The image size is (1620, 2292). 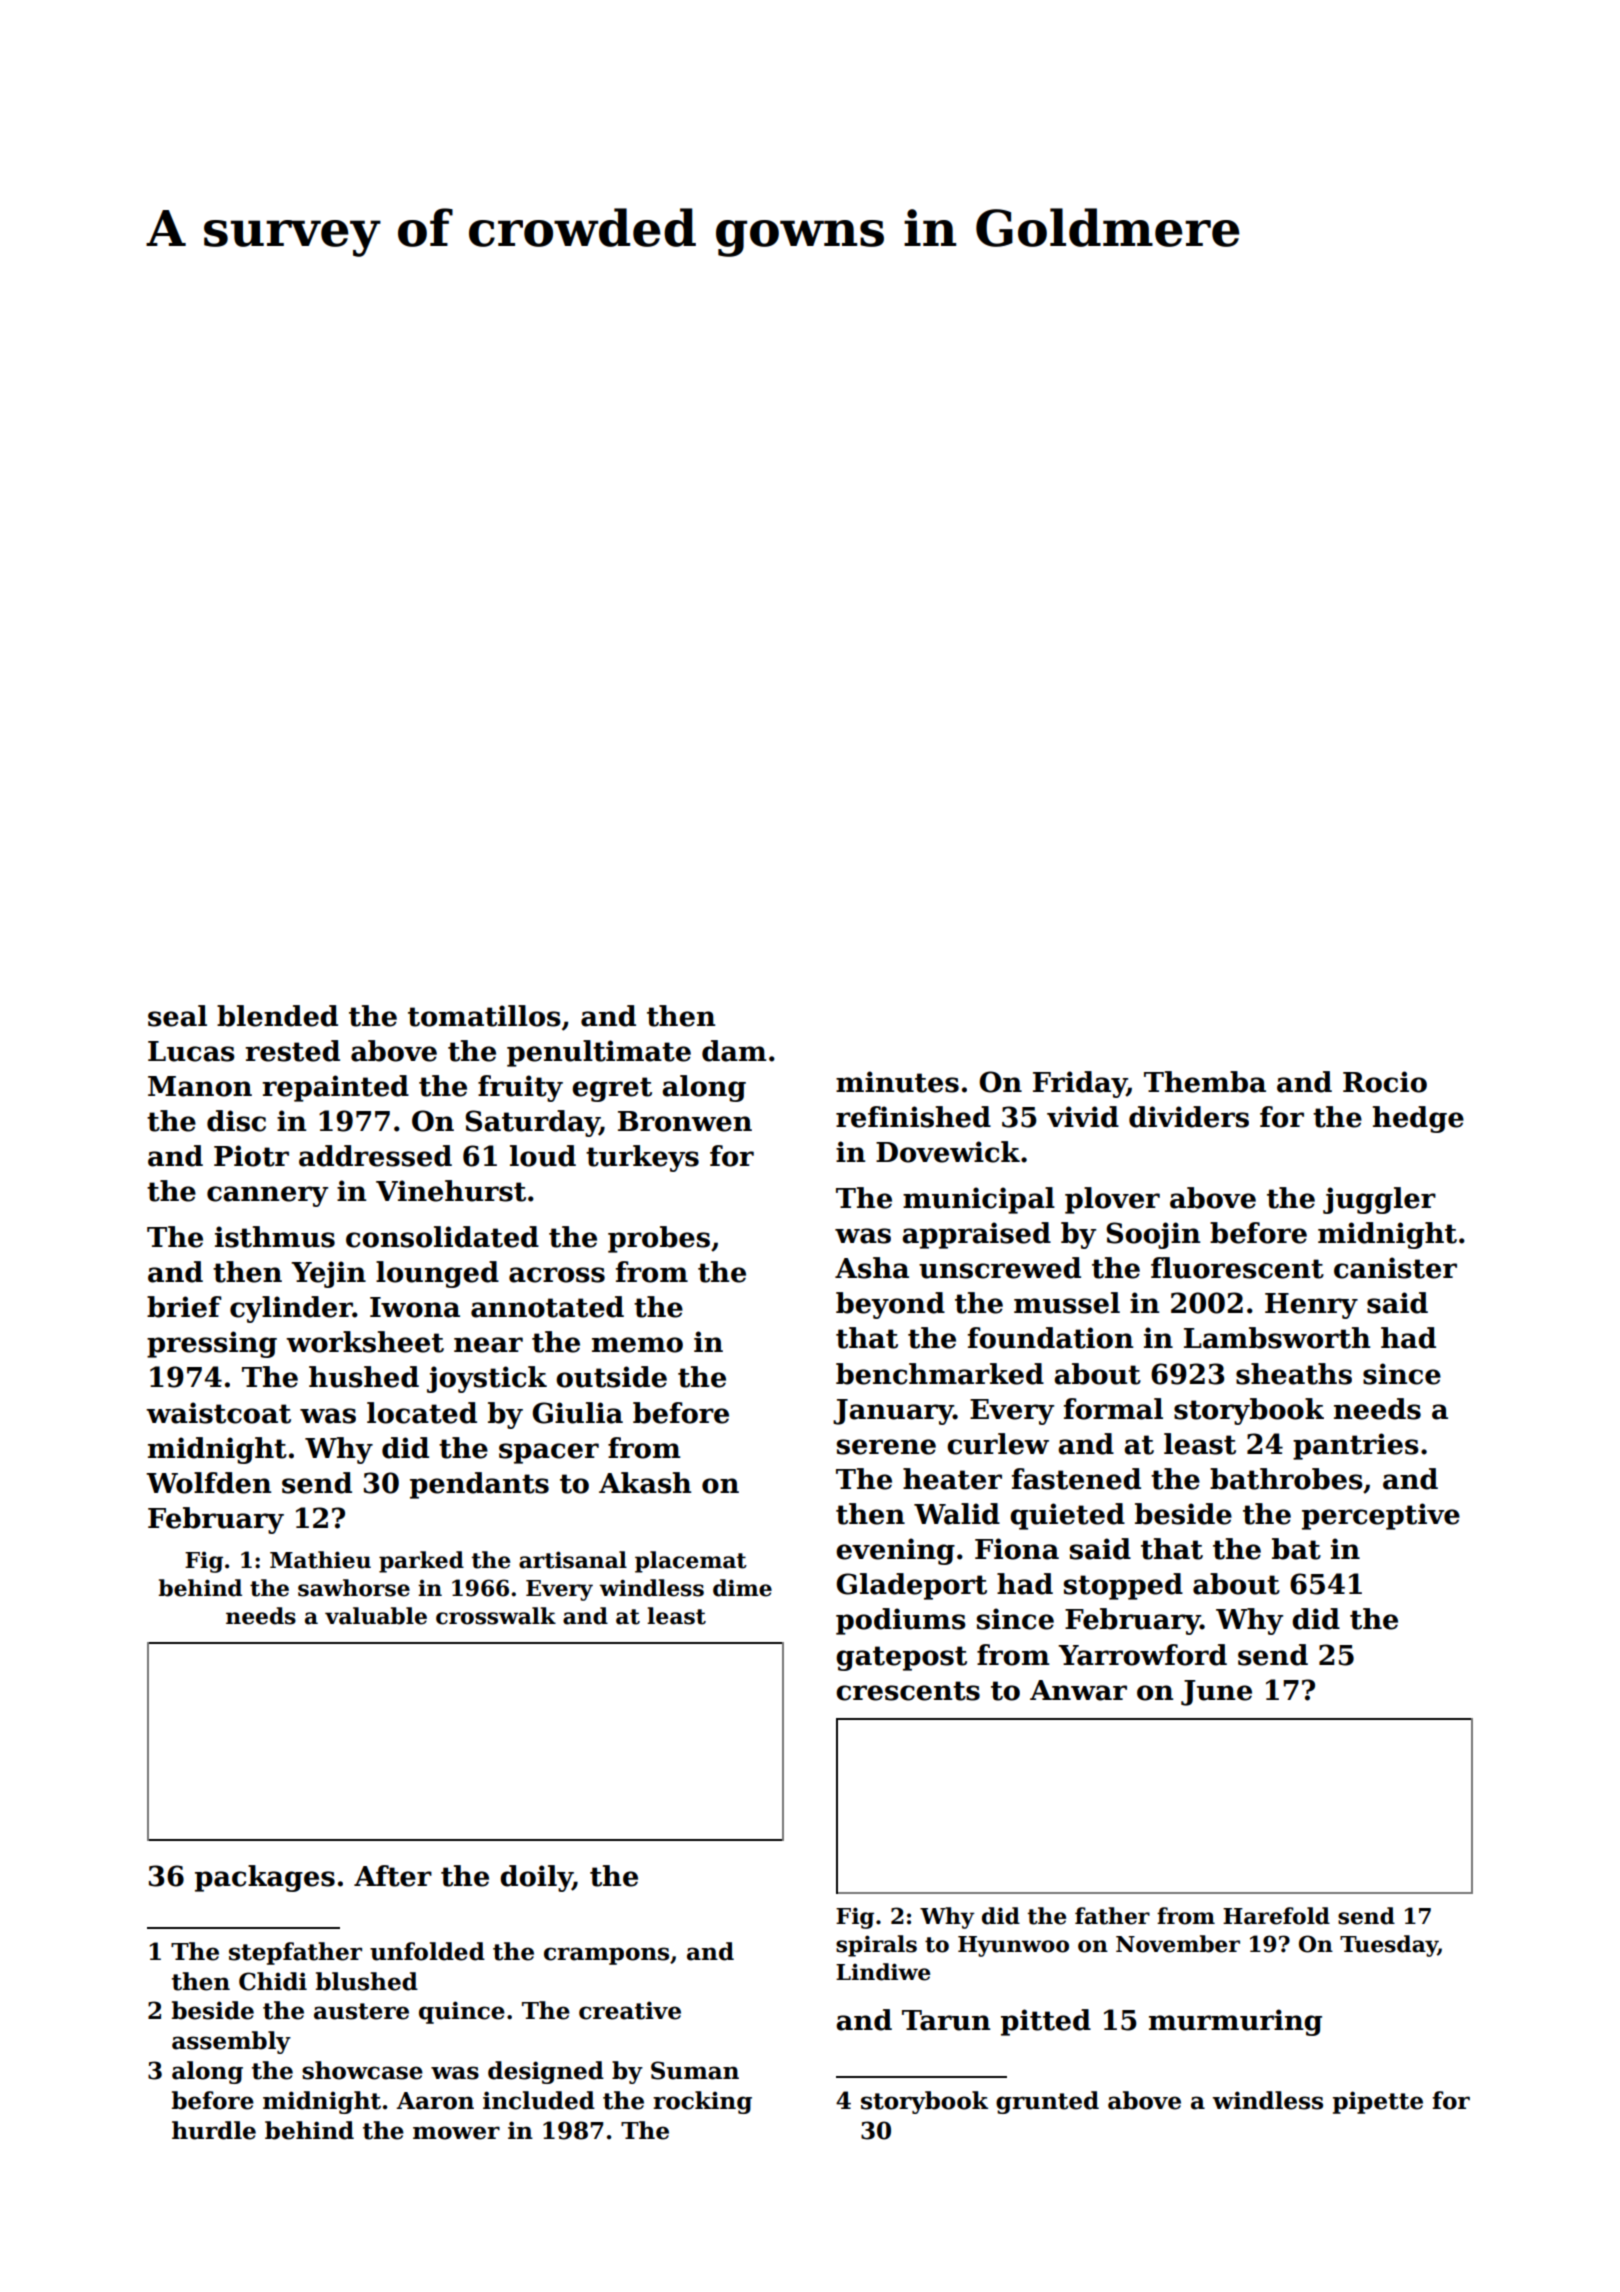 What do you see at coordinates (1389, 1946) in the page?
I see `Tuesday` at bounding box center [1389, 1946].
